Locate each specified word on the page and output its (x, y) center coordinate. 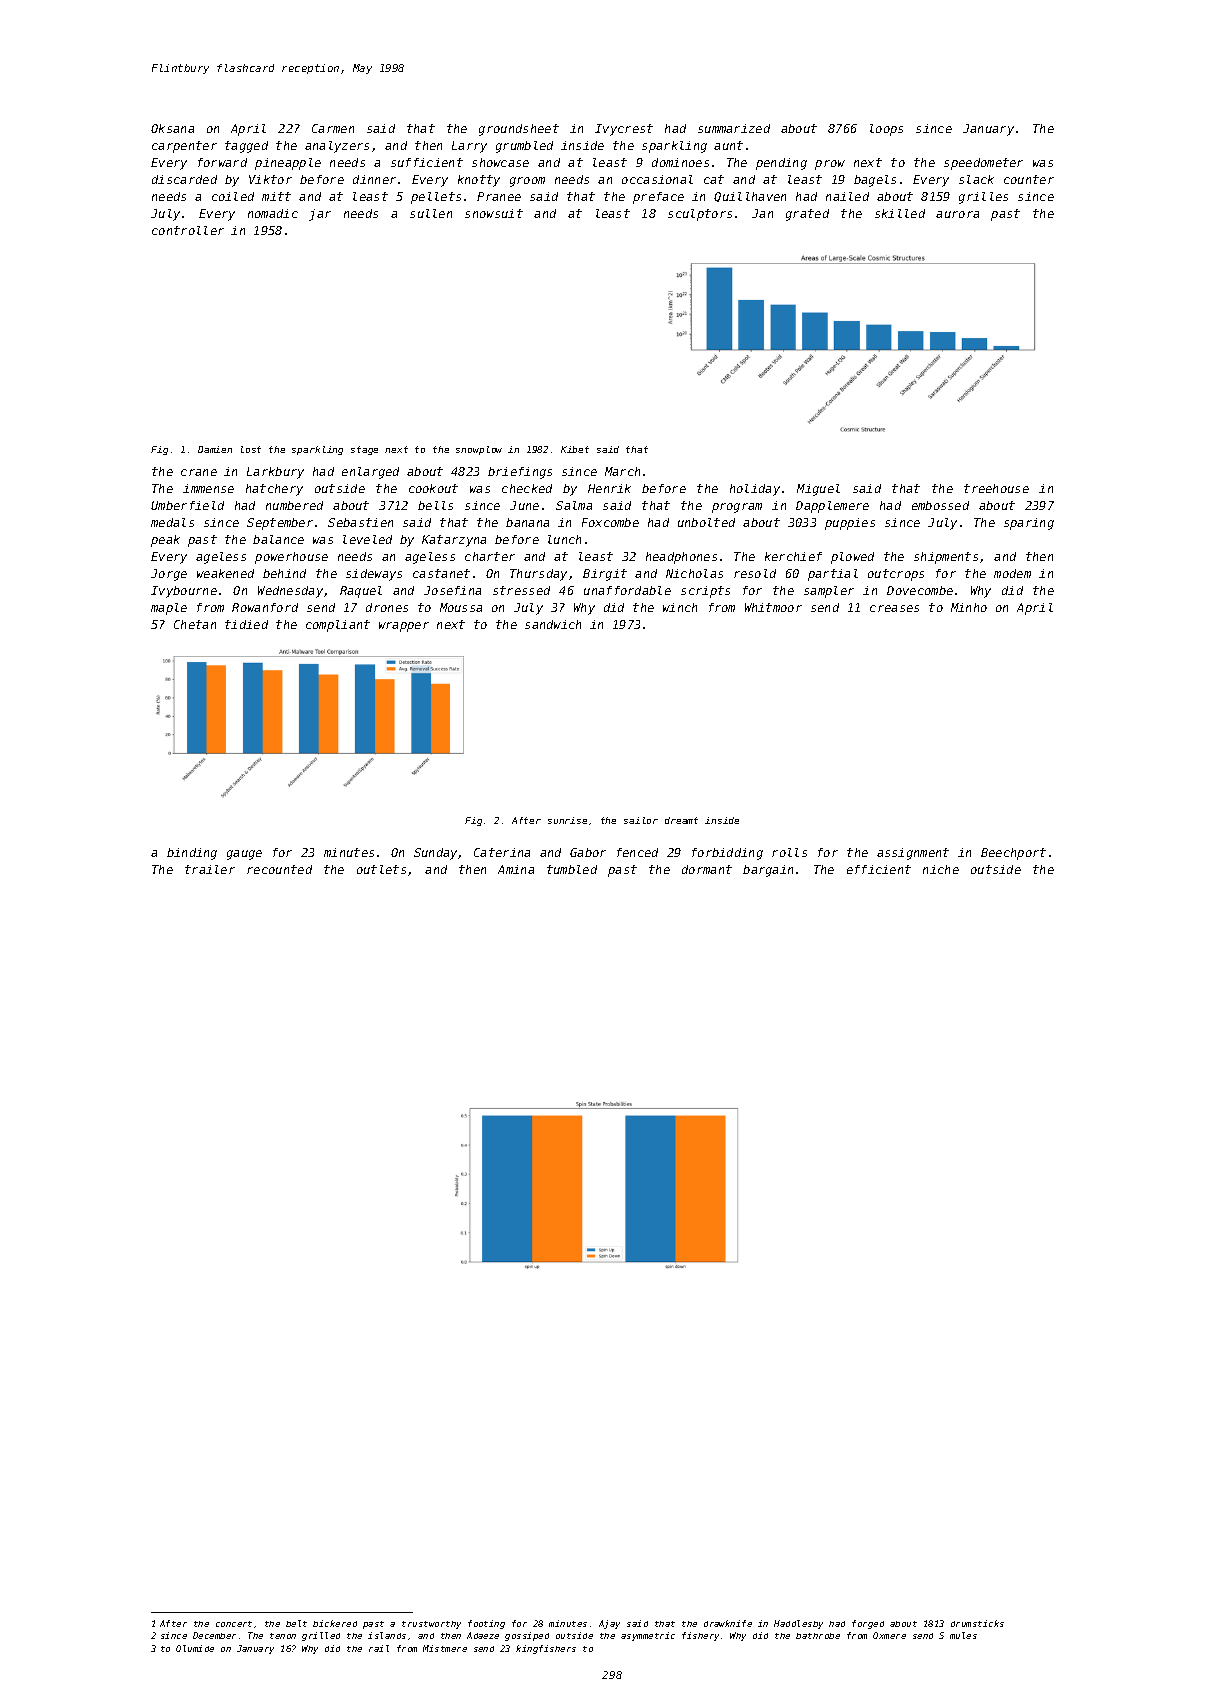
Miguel (818, 490)
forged (868, 1624)
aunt (728, 145)
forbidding (727, 854)
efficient (879, 869)
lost (251, 449)
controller (188, 230)
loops (886, 130)
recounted (279, 869)
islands (387, 1635)
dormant (707, 869)
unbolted (706, 522)
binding (192, 854)
